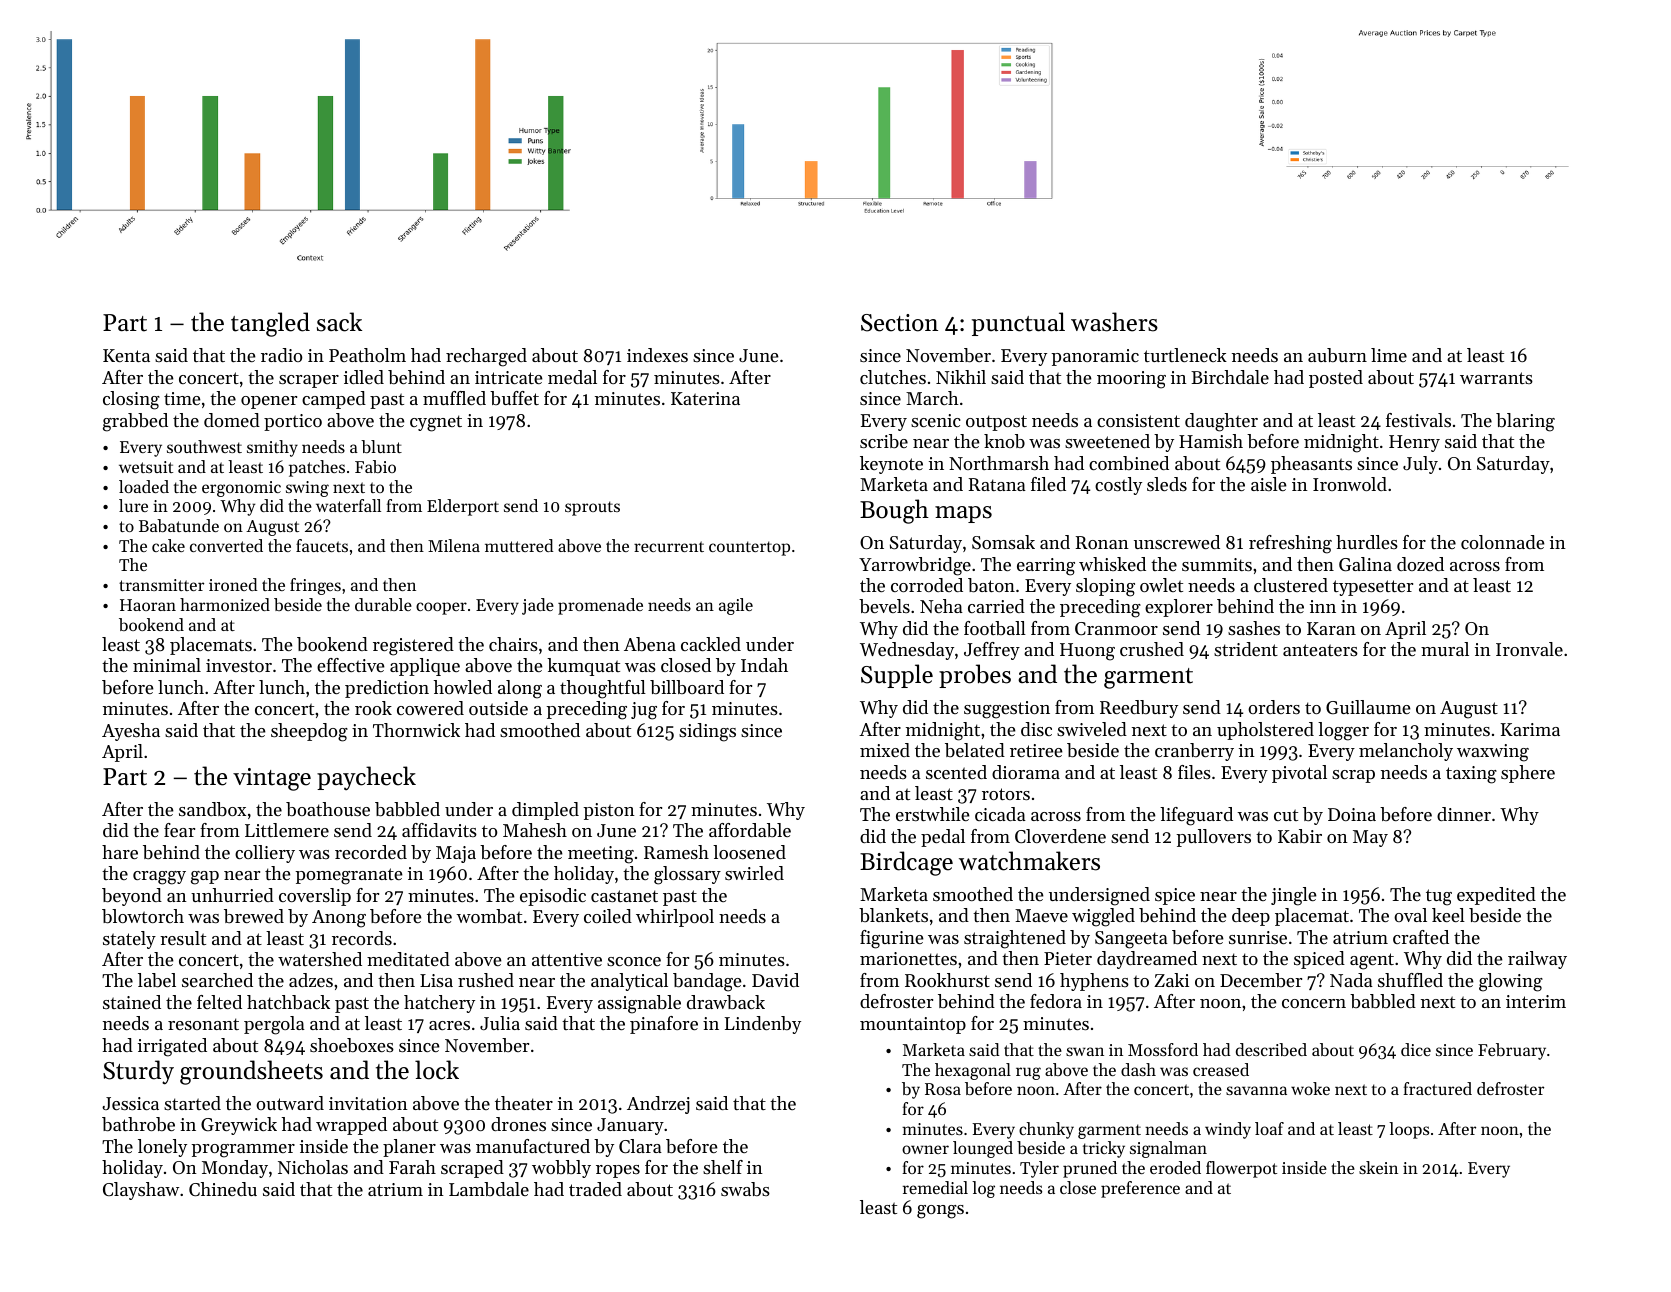 The height and width of the screenshot is (1292, 1671). Describe the element at coordinates (1087, 652) in the screenshot. I see `Huong` at that location.
